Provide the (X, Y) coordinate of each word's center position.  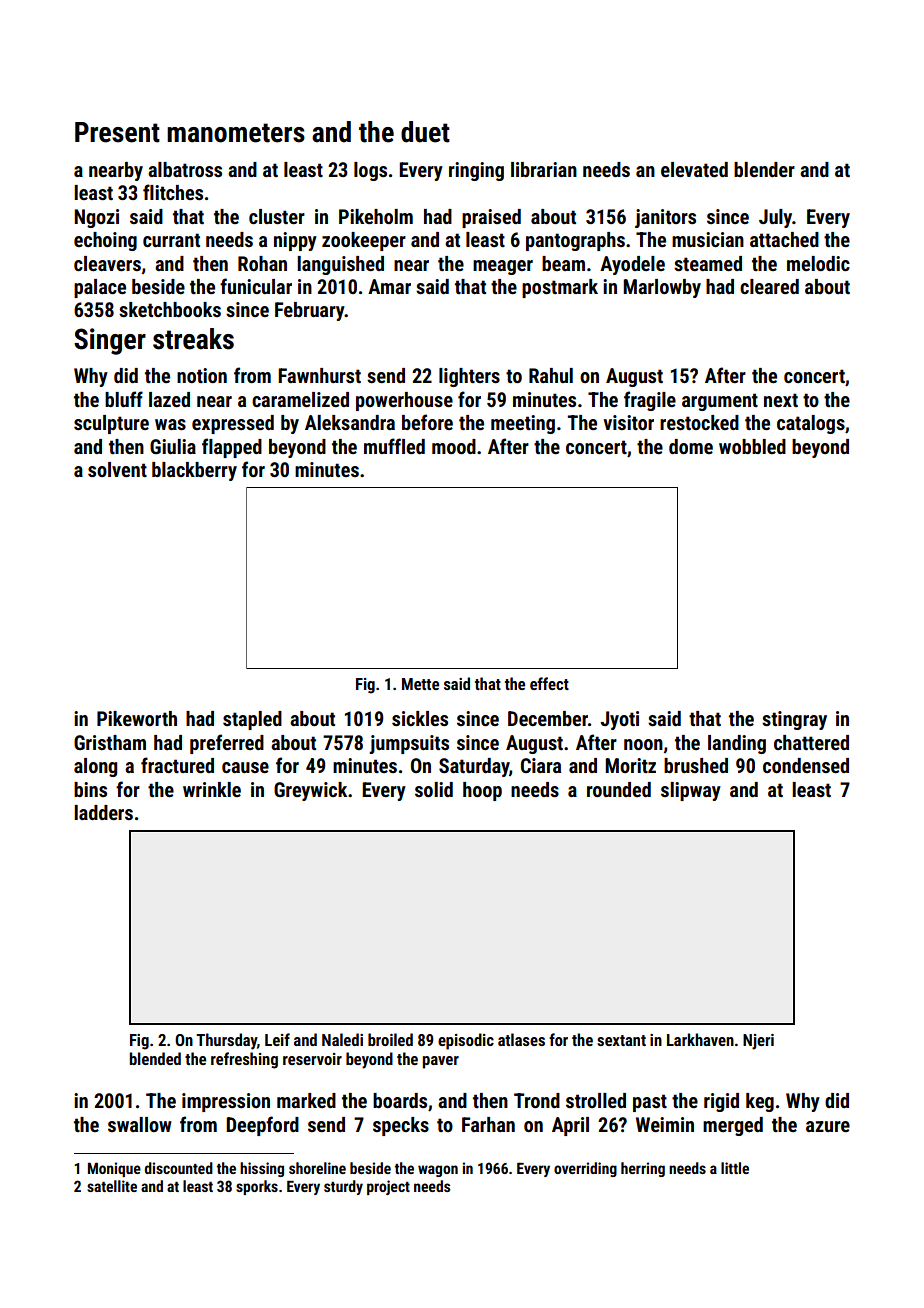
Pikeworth (137, 718)
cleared (769, 286)
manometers (236, 133)
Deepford (262, 1126)
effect (549, 683)
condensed (806, 765)
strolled (596, 1100)
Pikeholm (376, 216)
